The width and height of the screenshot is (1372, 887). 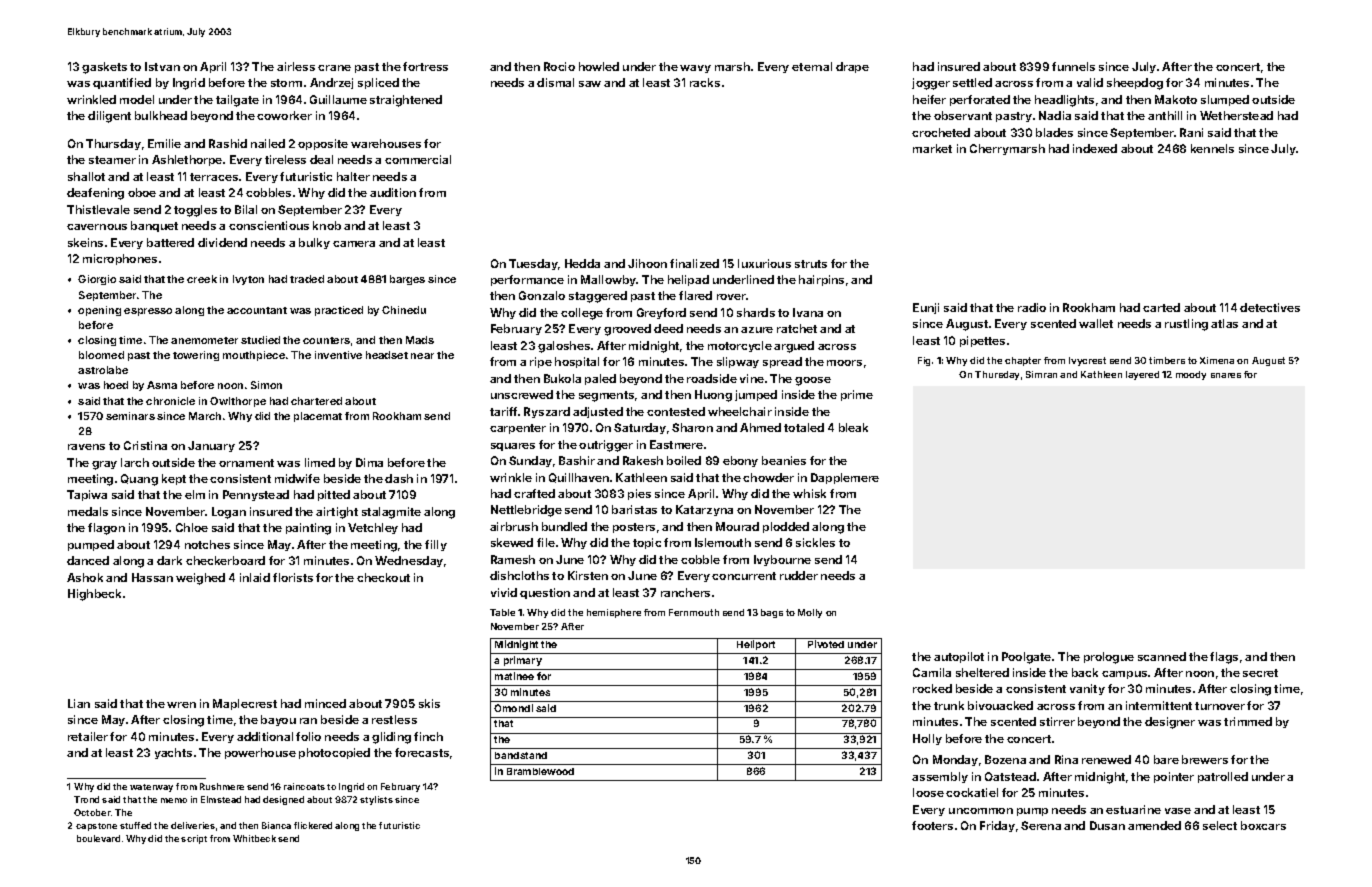 I want to click on Highbeck, so click(x=94, y=595).
